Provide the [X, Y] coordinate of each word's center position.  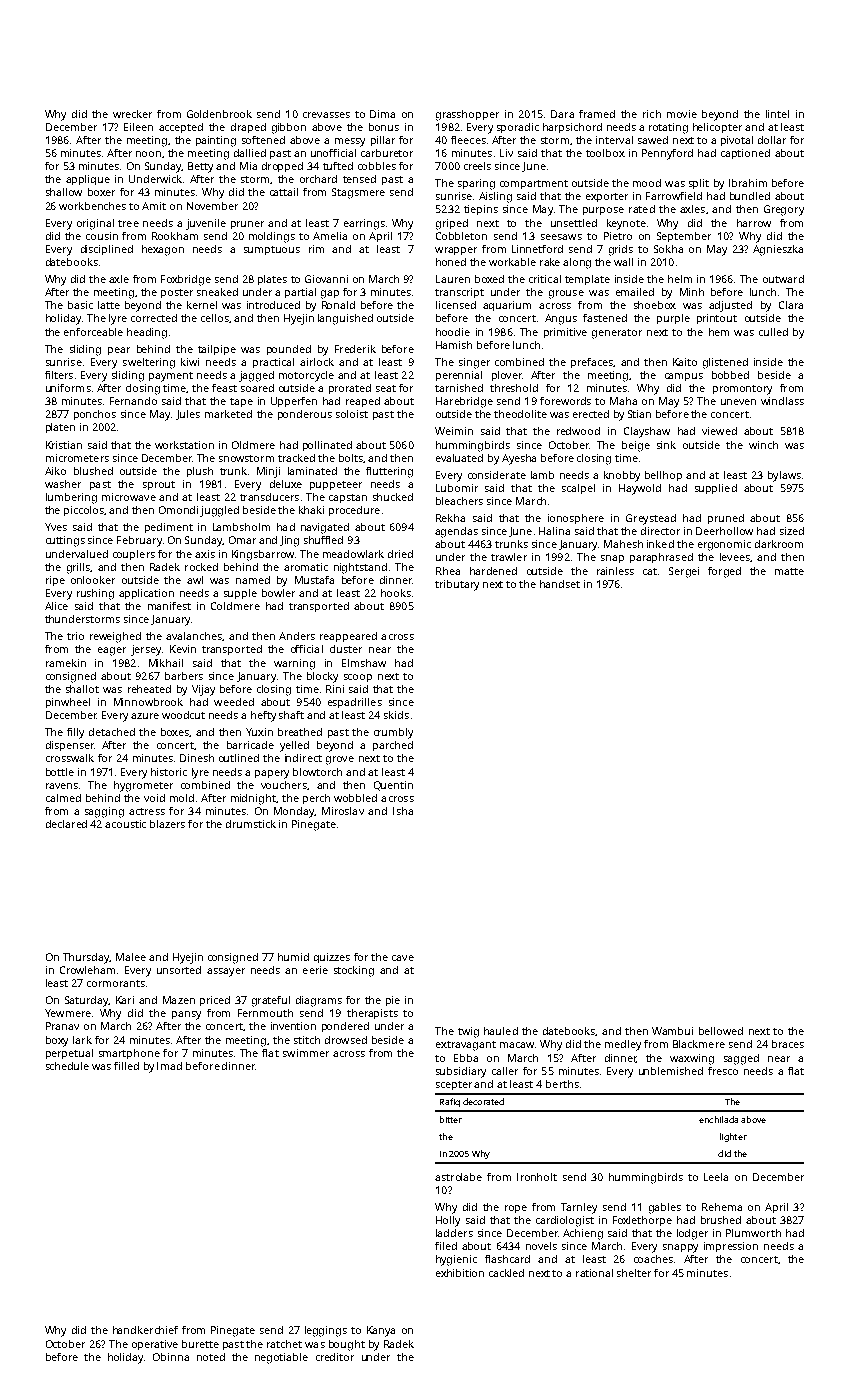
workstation [184, 445]
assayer [226, 972]
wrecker [132, 114]
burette [200, 1344]
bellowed [721, 1031]
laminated [312, 471]
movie [682, 114]
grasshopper [467, 115]
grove [340, 760]
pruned [726, 519]
